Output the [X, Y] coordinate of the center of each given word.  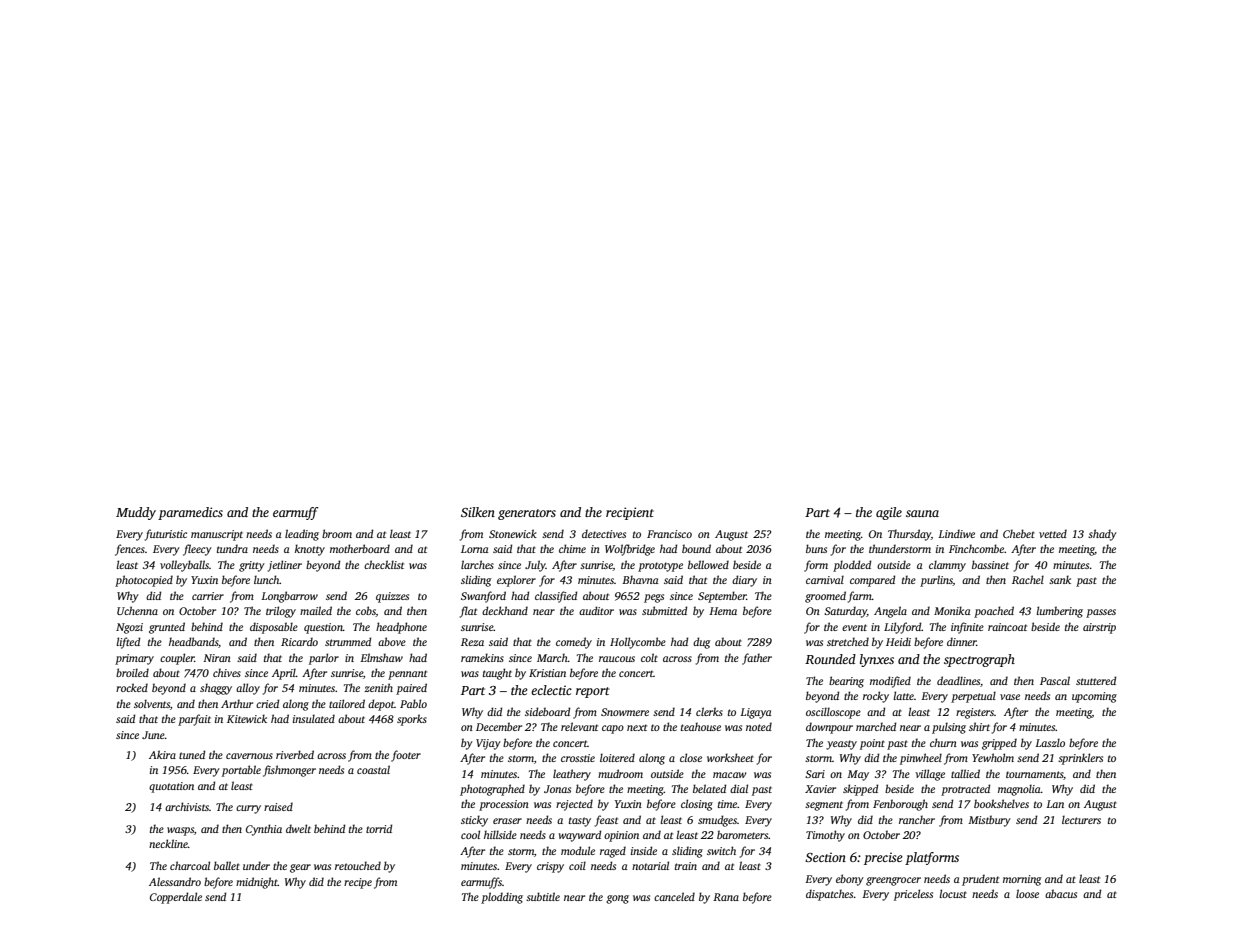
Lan [1055, 804]
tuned [192, 754]
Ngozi [129, 628]
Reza [472, 642]
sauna [922, 513]
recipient [630, 513]
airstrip [1099, 628]
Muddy [136, 513]
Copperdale [176, 898]
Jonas [557, 789]
